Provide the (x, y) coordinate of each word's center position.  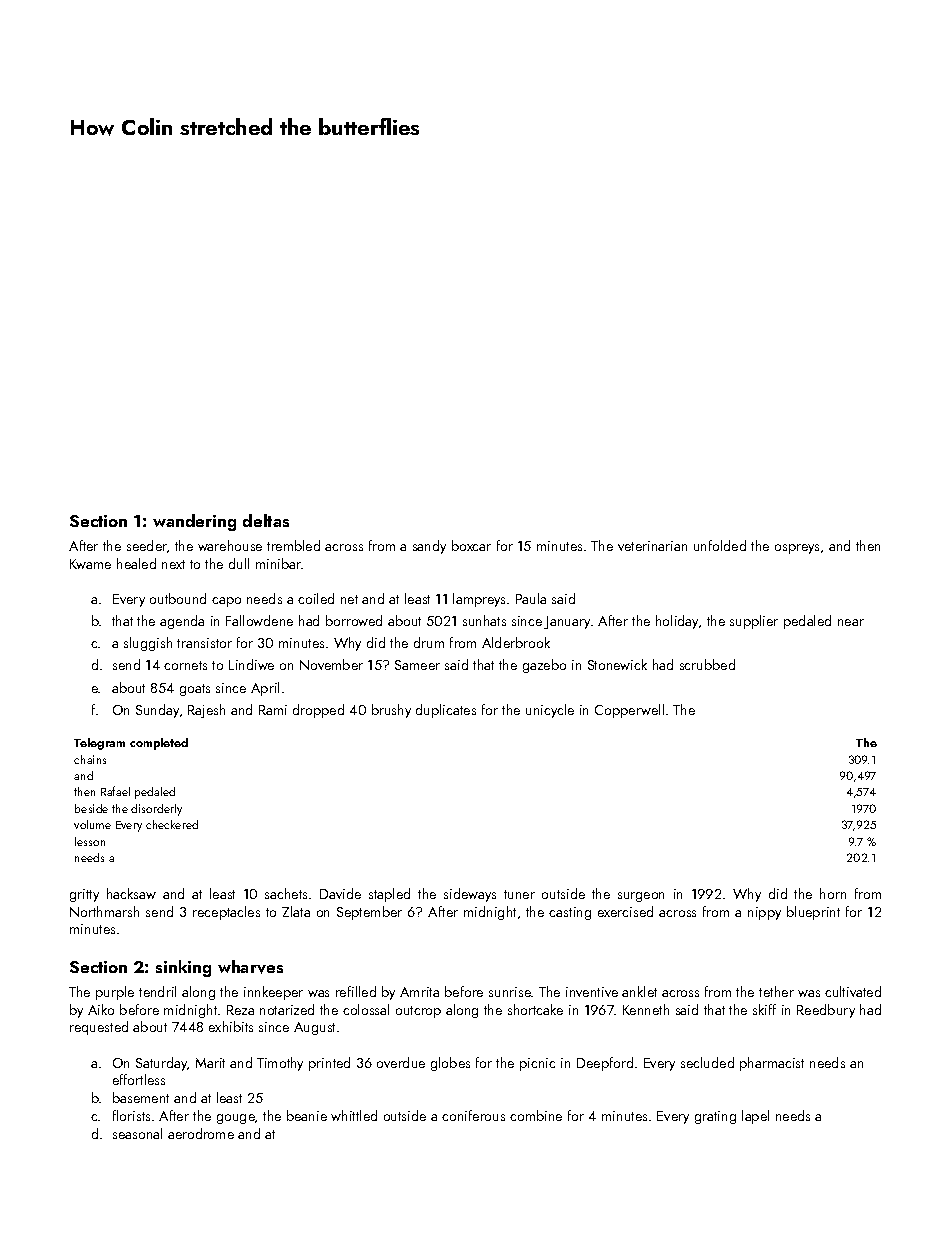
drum (429, 642)
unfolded (720, 545)
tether (776, 991)
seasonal (137, 1133)
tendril (157, 991)
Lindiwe (251, 664)
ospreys (797, 549)
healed (136, 563)
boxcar (471, 545)
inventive (592, 992)
